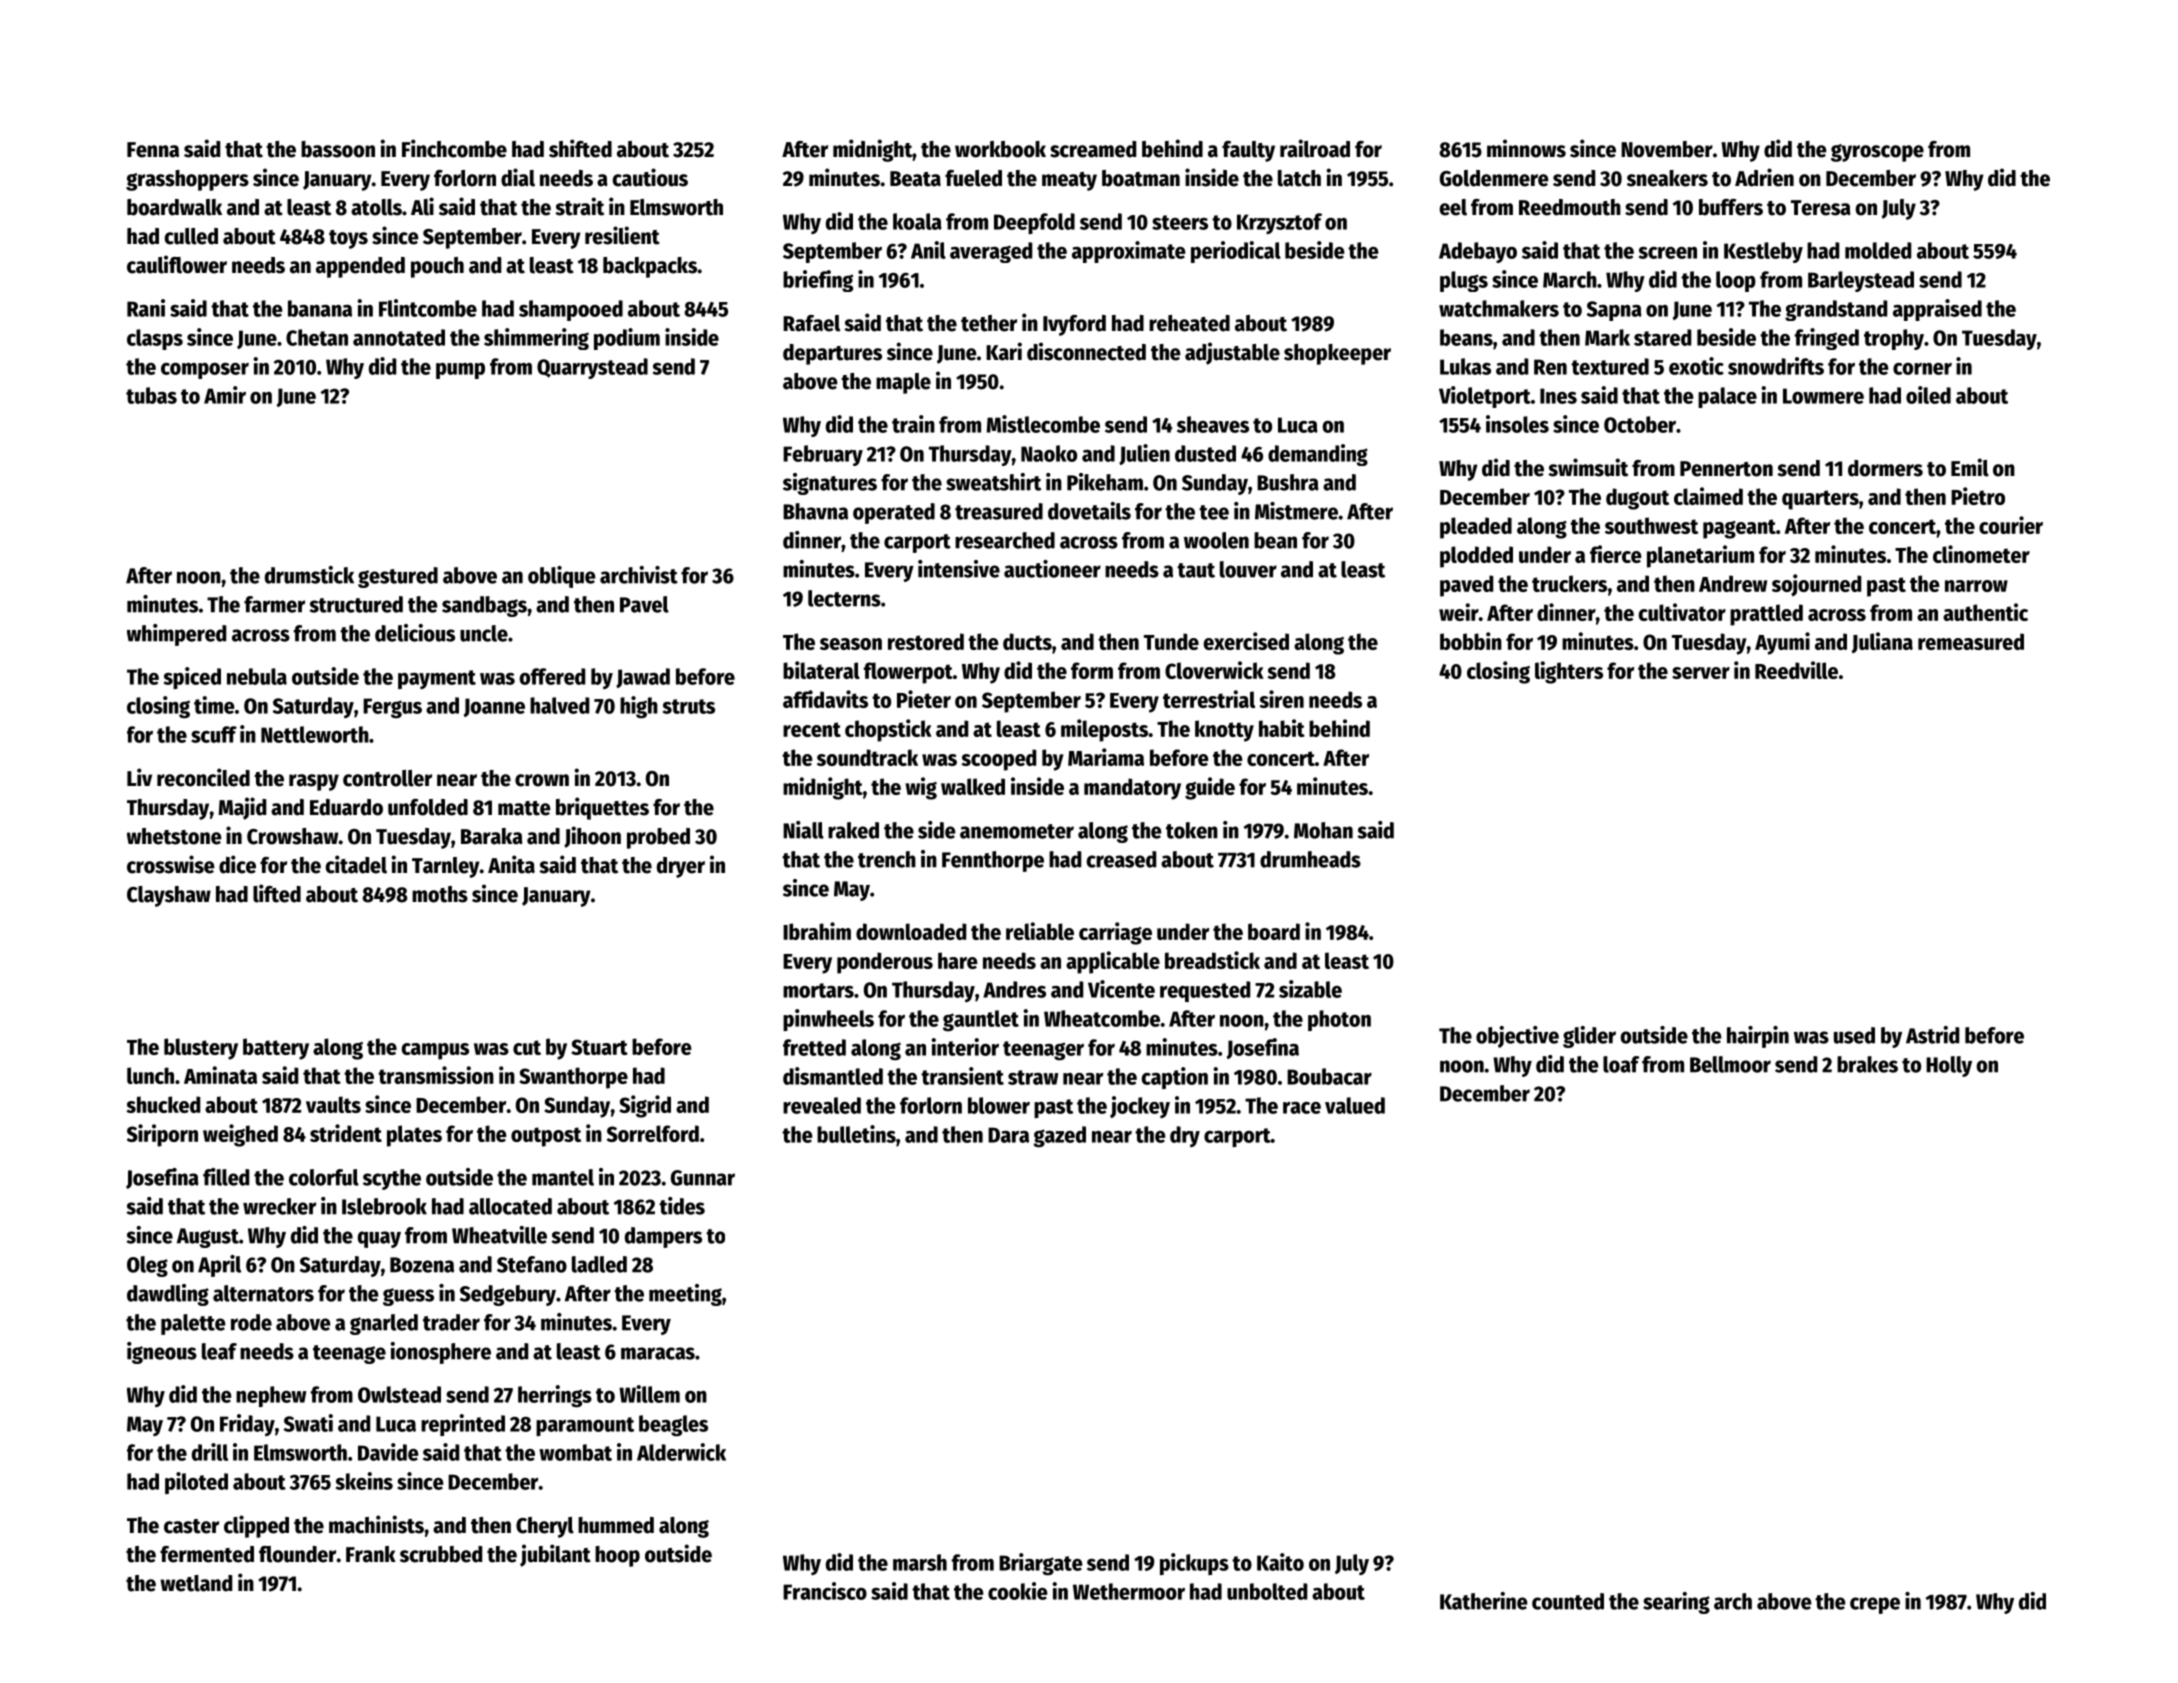  Describe the element at coordinates (201, 1049) in the page. I see `blustery` at that location.
